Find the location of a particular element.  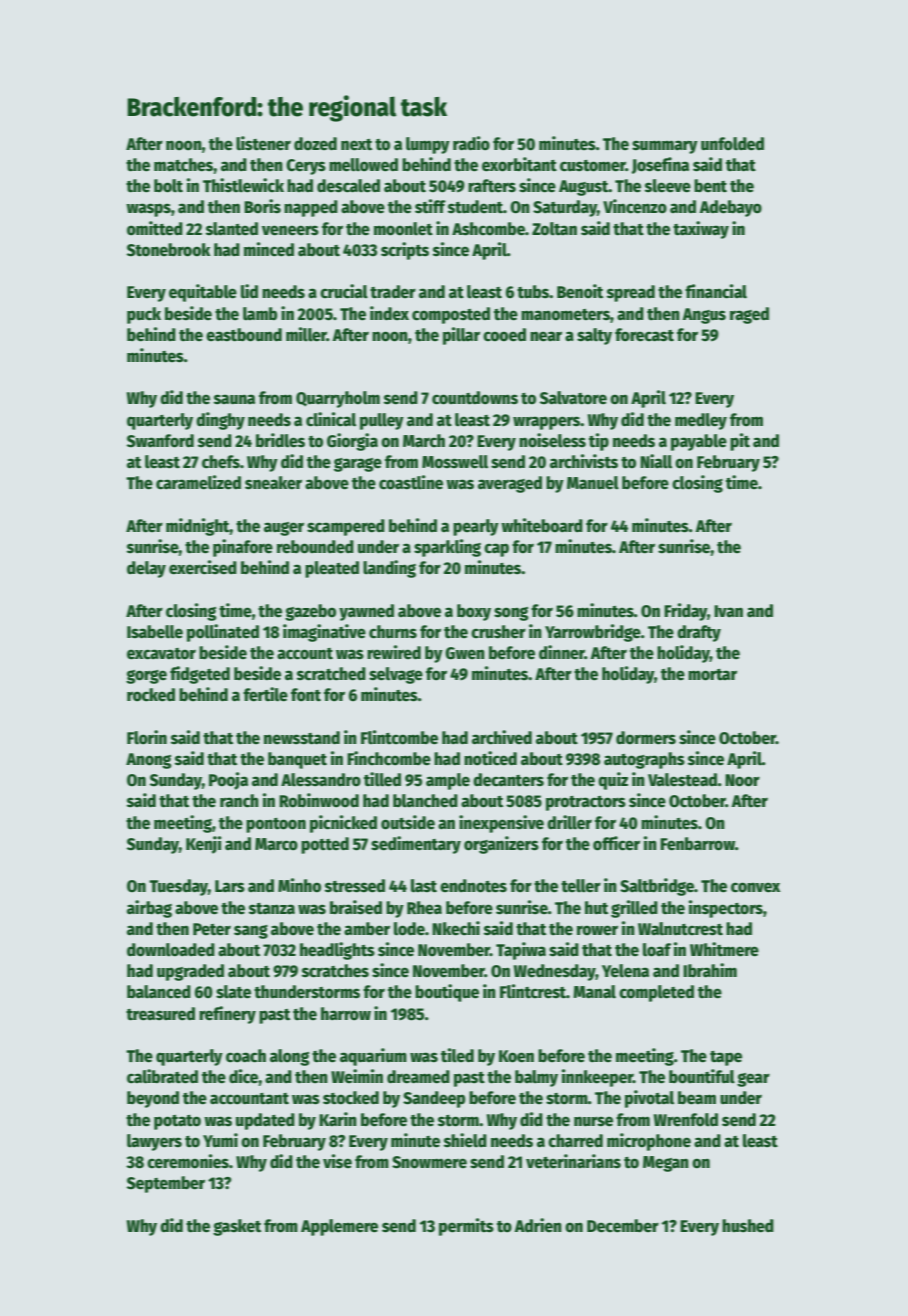

listener is located at coordinates (263, 143).
